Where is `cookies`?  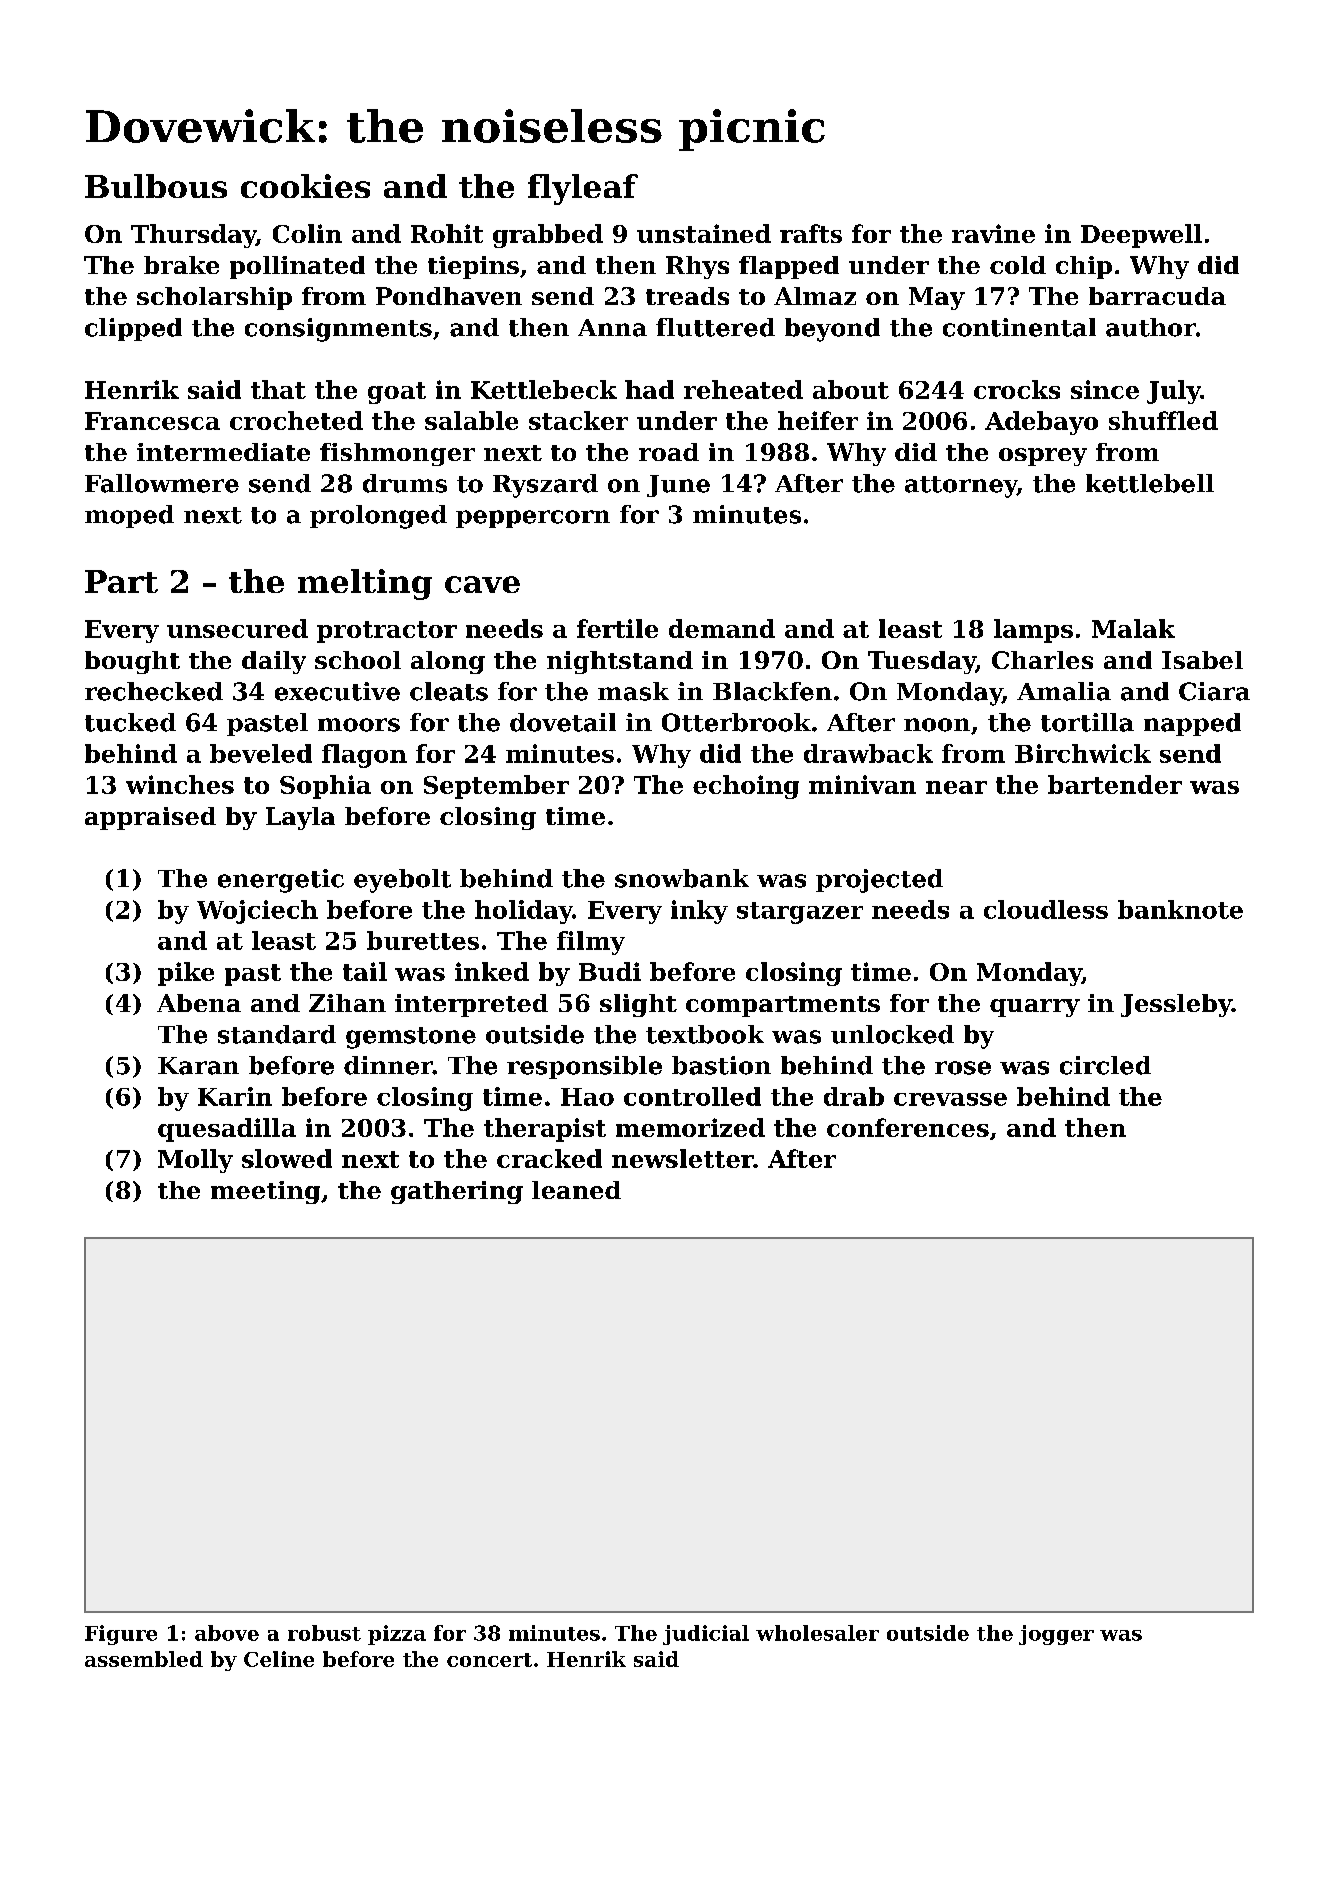
cookies is located at coordinates (305, 186).
